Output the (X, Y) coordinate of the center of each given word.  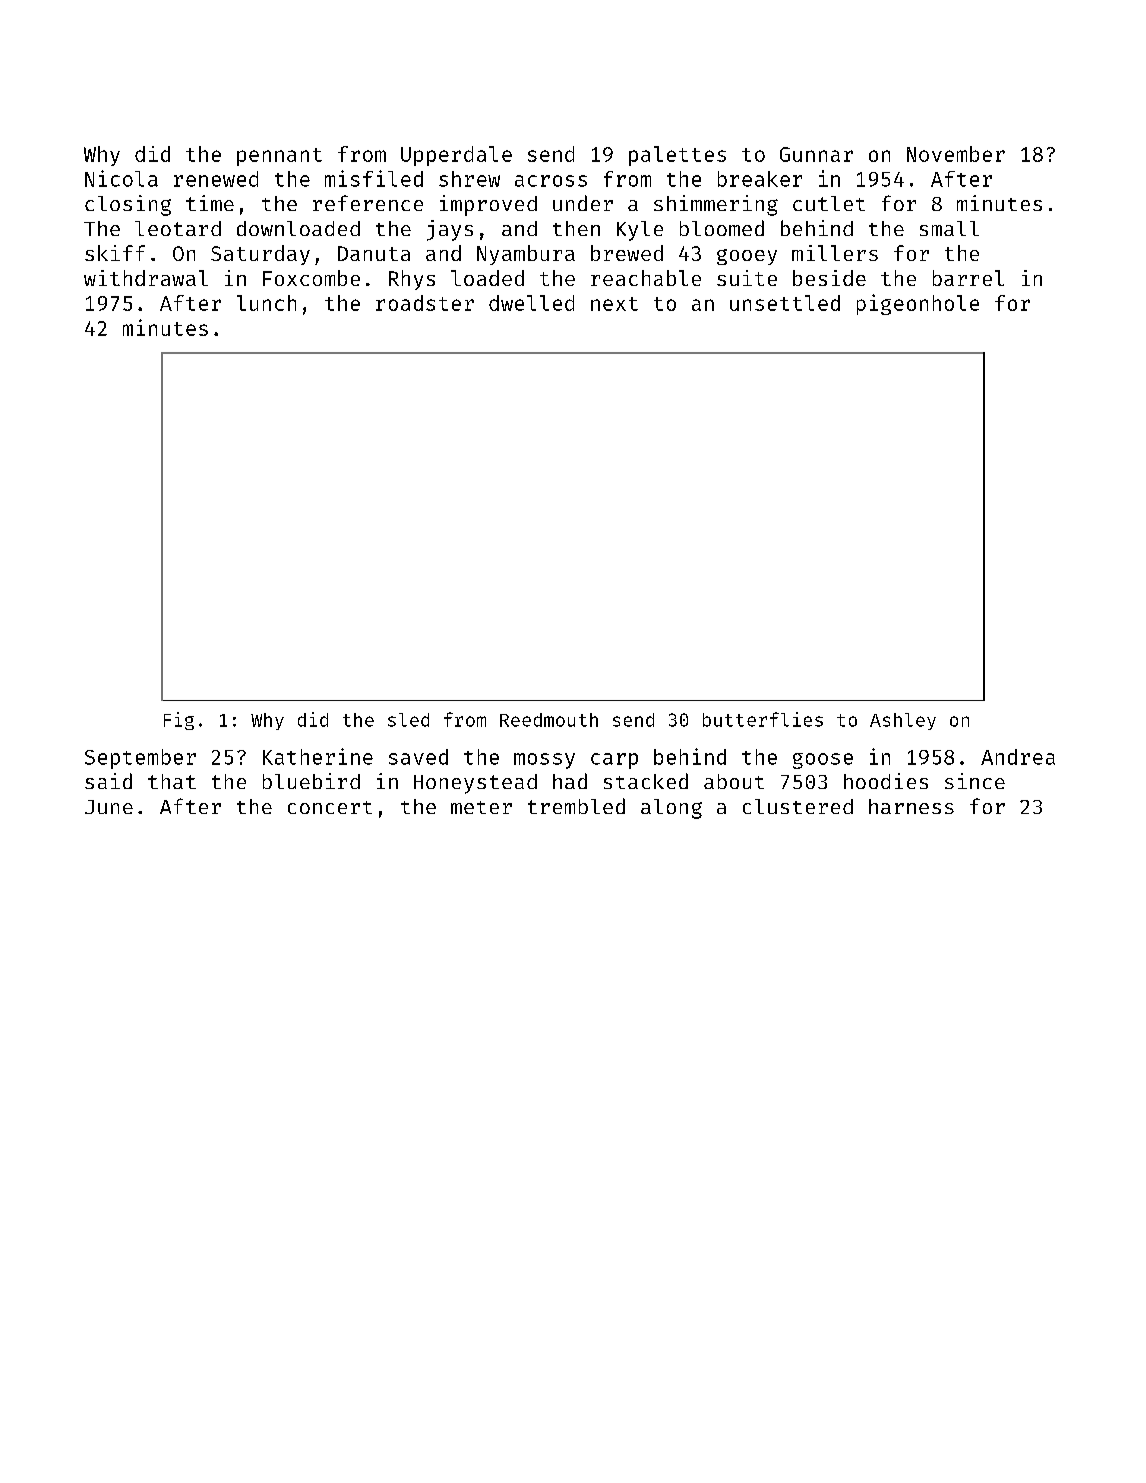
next (614, 304)
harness (911, 806)
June (109, 807)
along (671, 809)
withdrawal (146, 278)
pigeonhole (918, 304)
